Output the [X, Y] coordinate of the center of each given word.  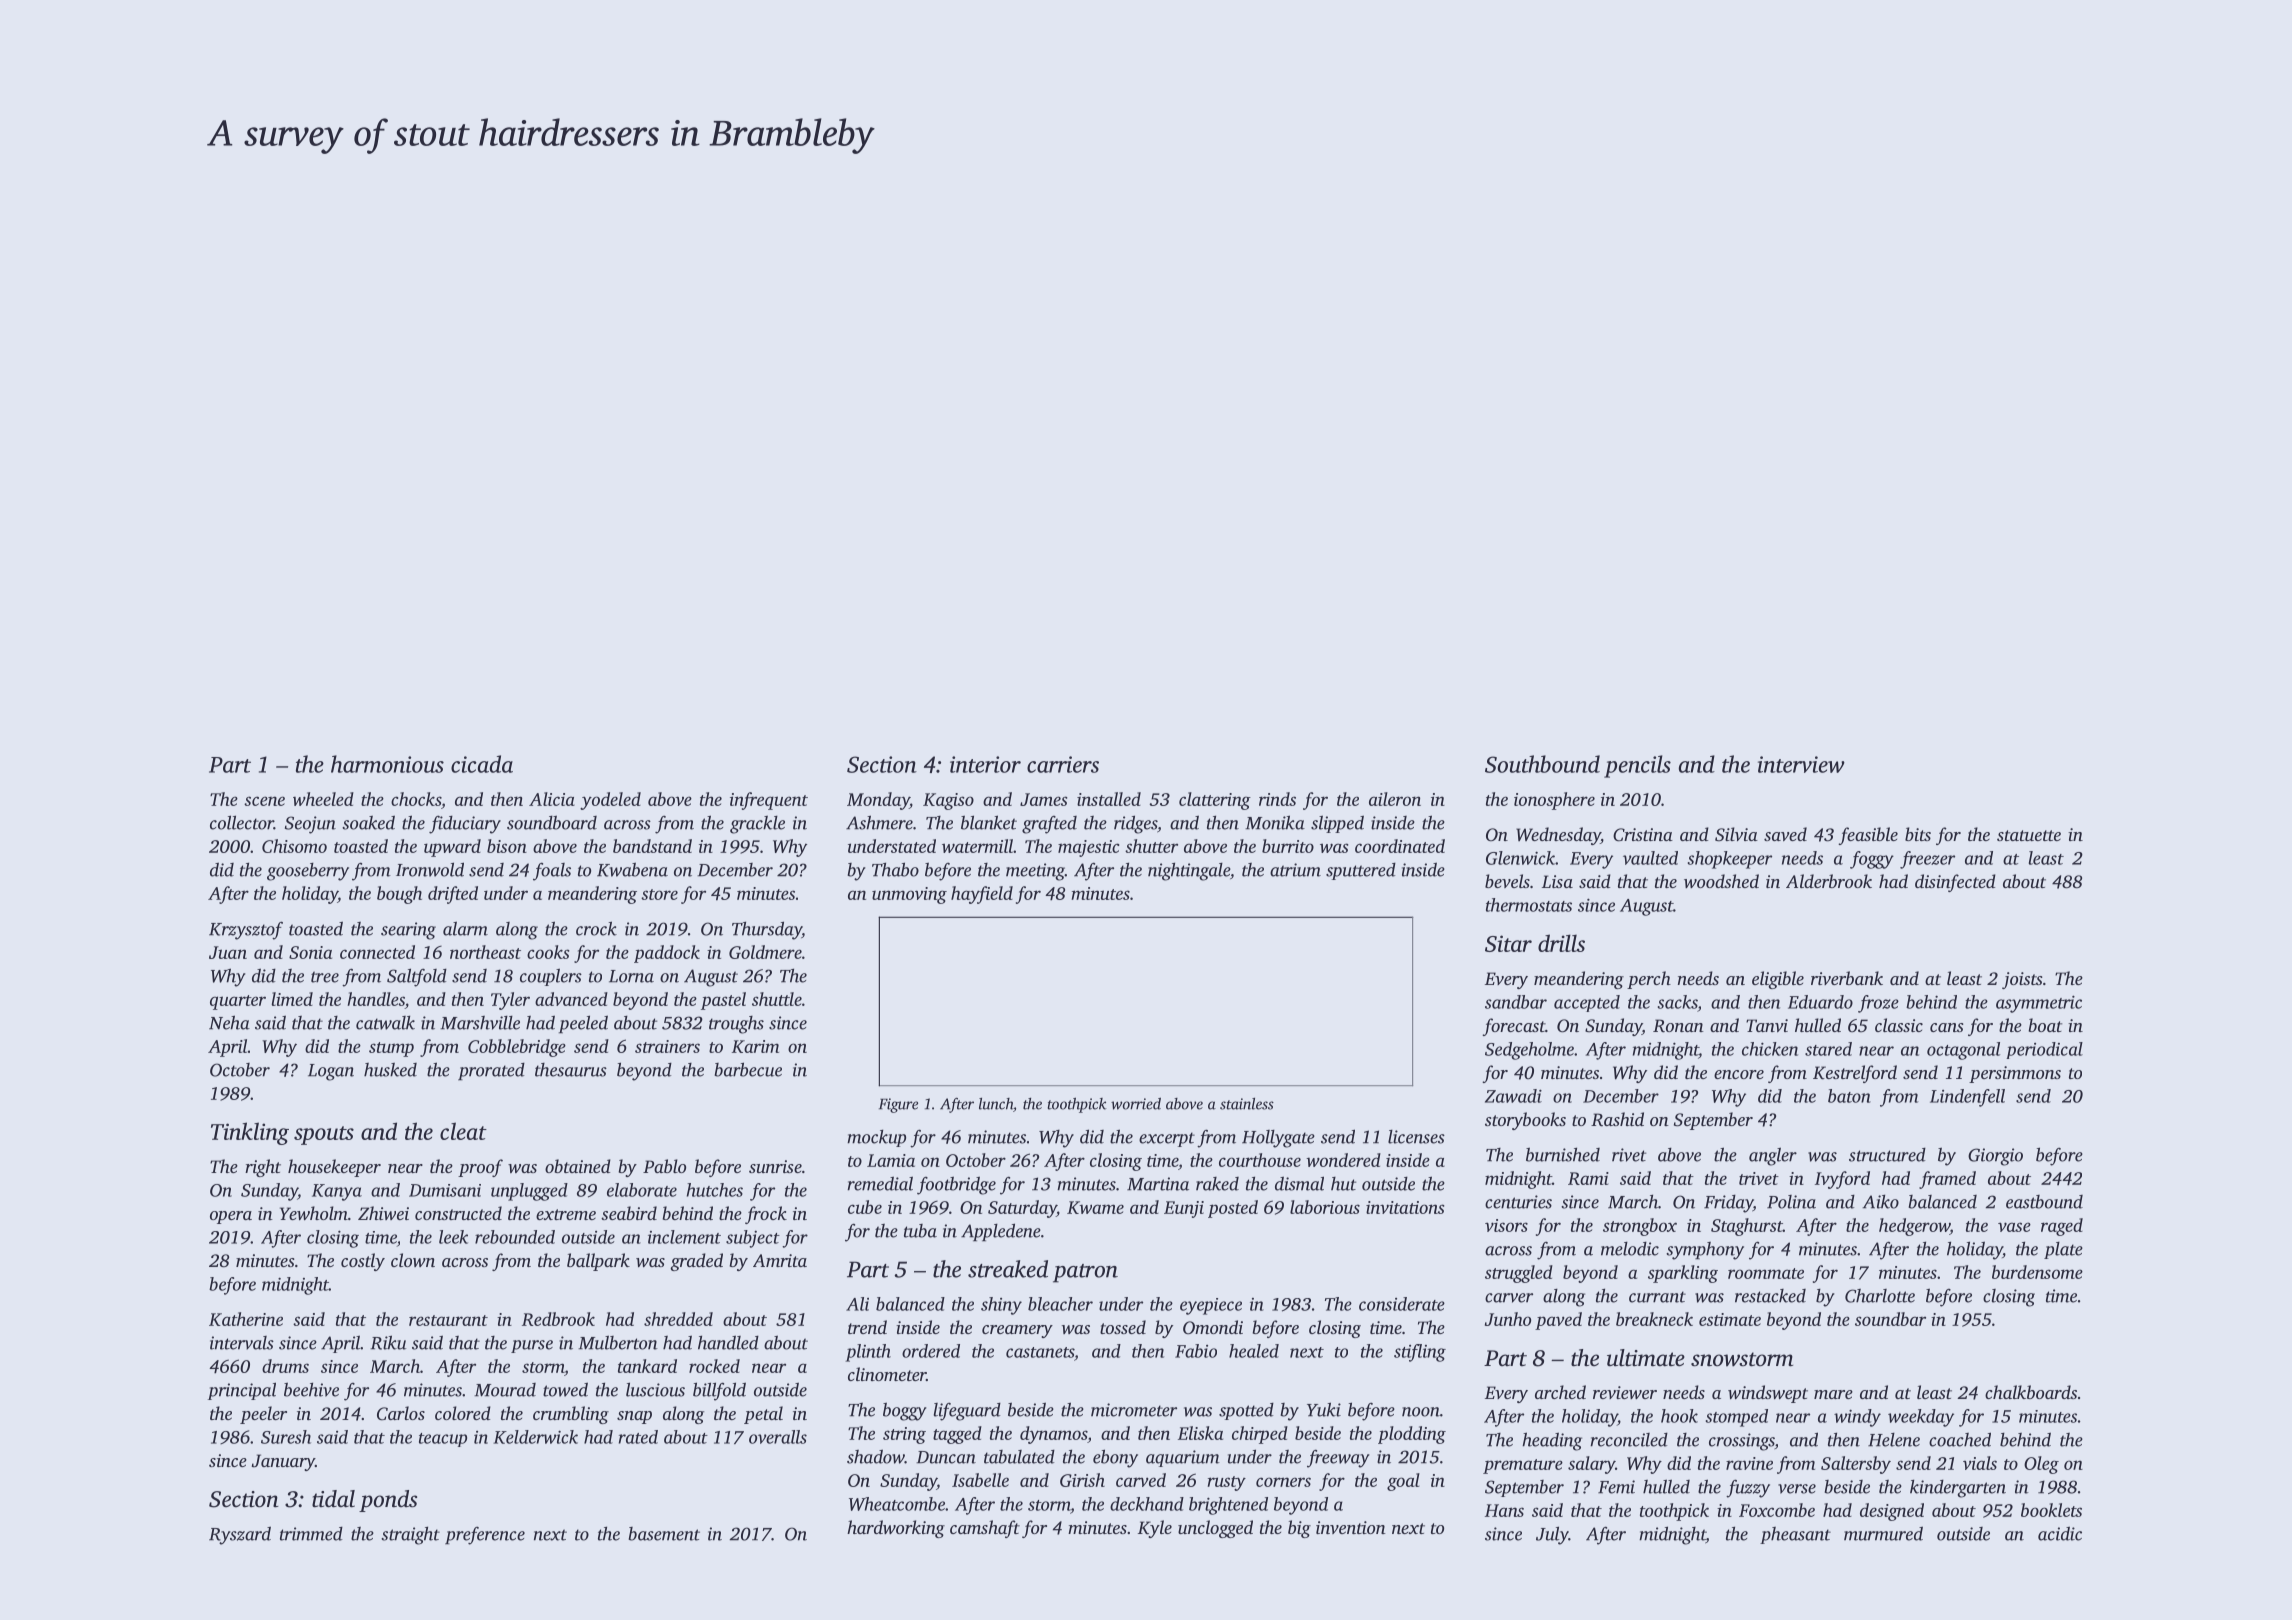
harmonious [387, 764]
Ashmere [879, 822]
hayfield [982, 895]
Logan [331, 1072]
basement [664, 1534]
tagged [957, 1435]
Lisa [1557, 881]
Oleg [2041, 1465]
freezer [1927, 860]
